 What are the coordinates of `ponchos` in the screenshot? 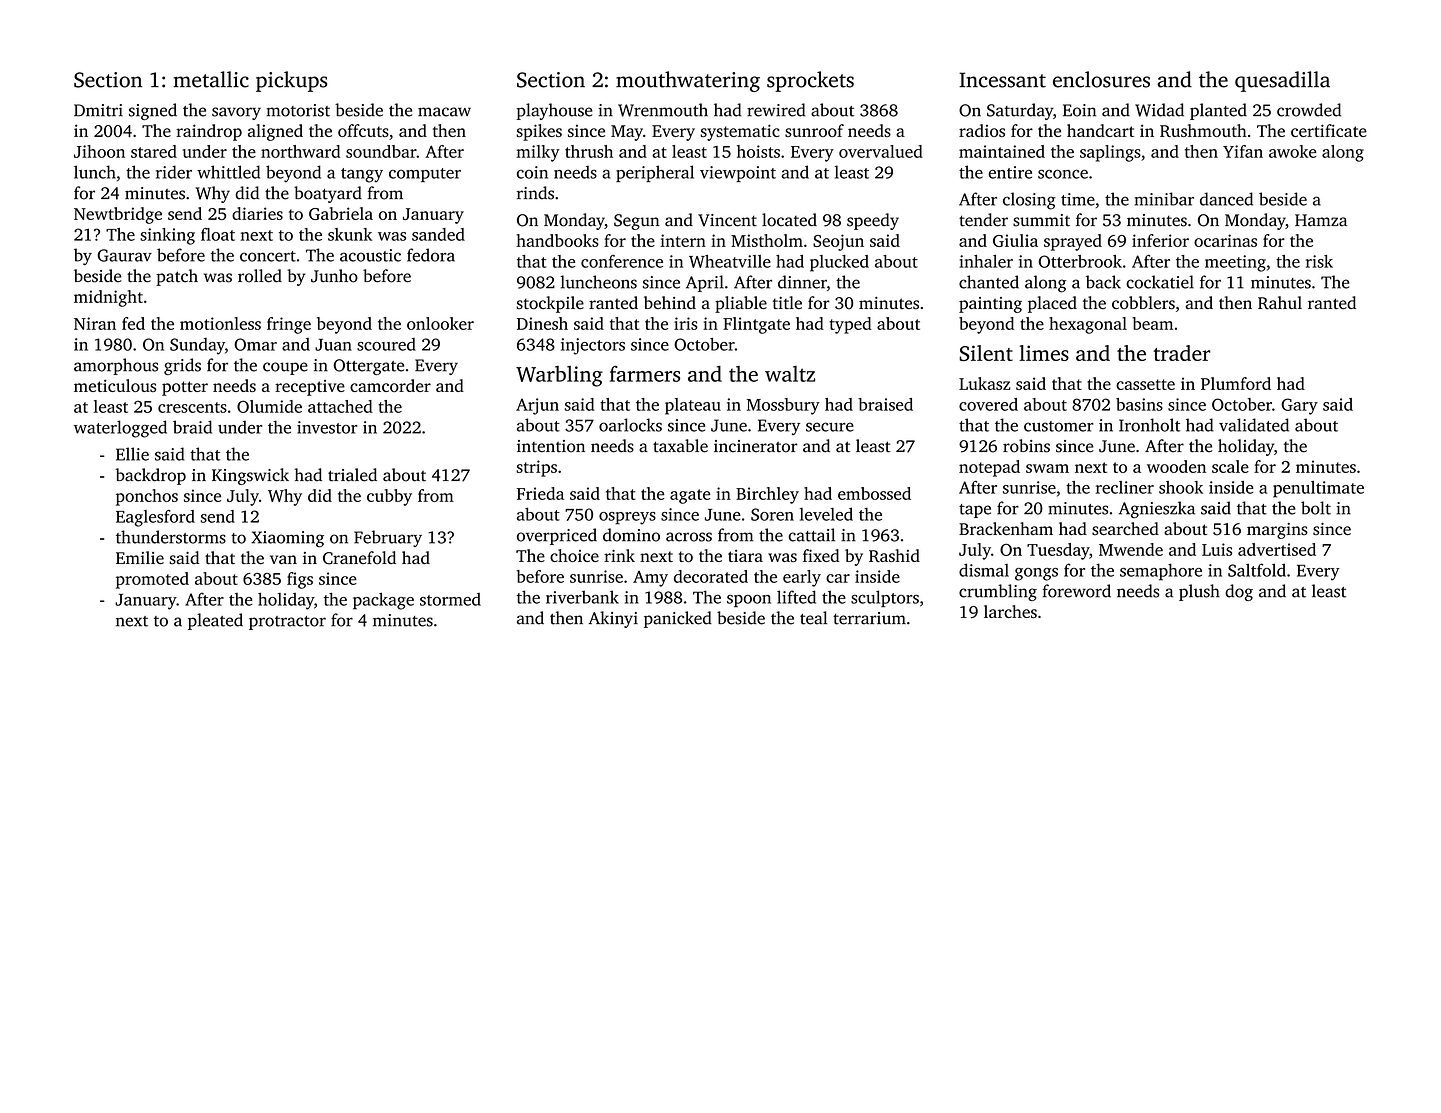 It's located at (147, 497).
